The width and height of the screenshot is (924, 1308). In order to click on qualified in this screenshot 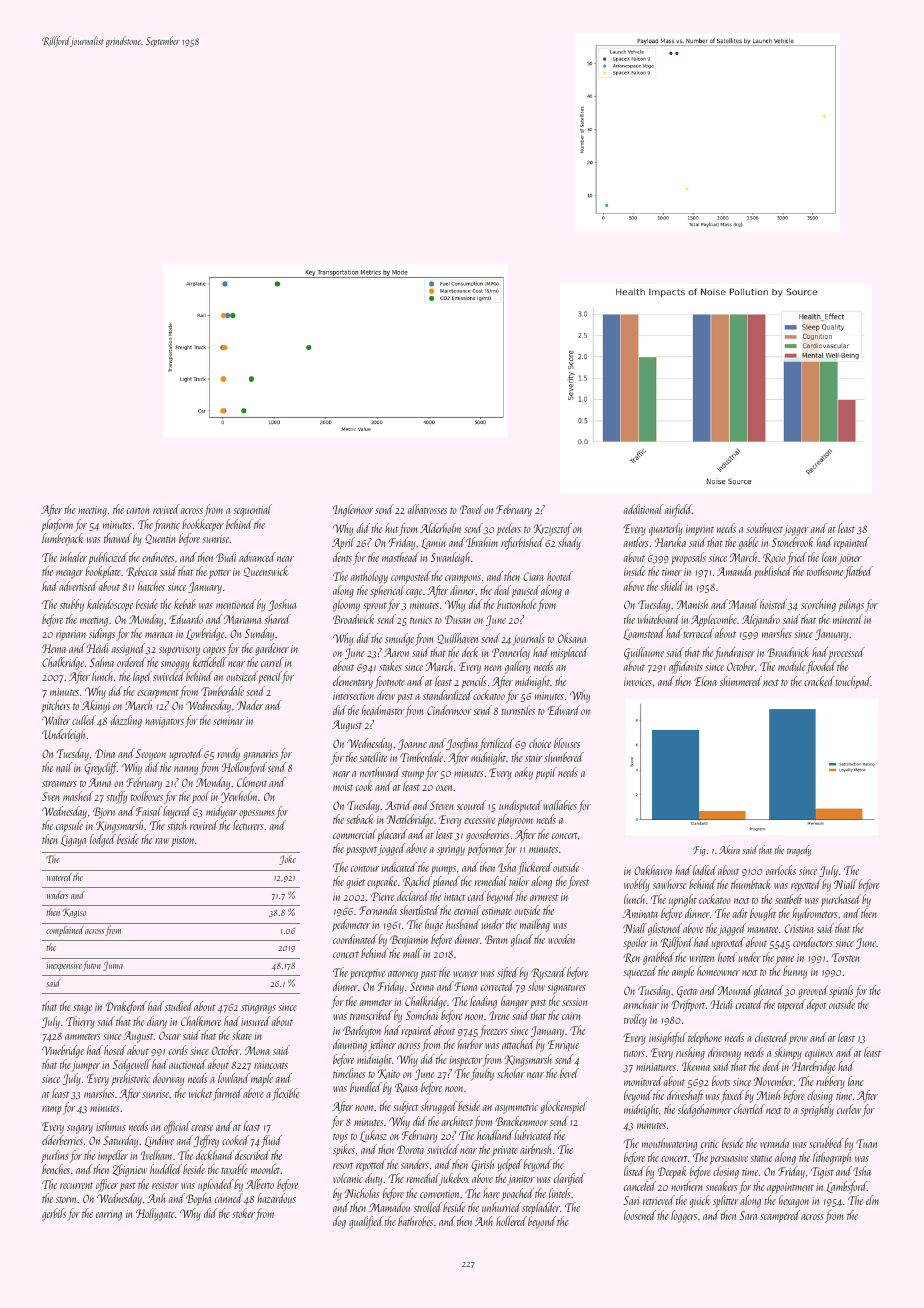, I will do `click(366, 1222)`.
